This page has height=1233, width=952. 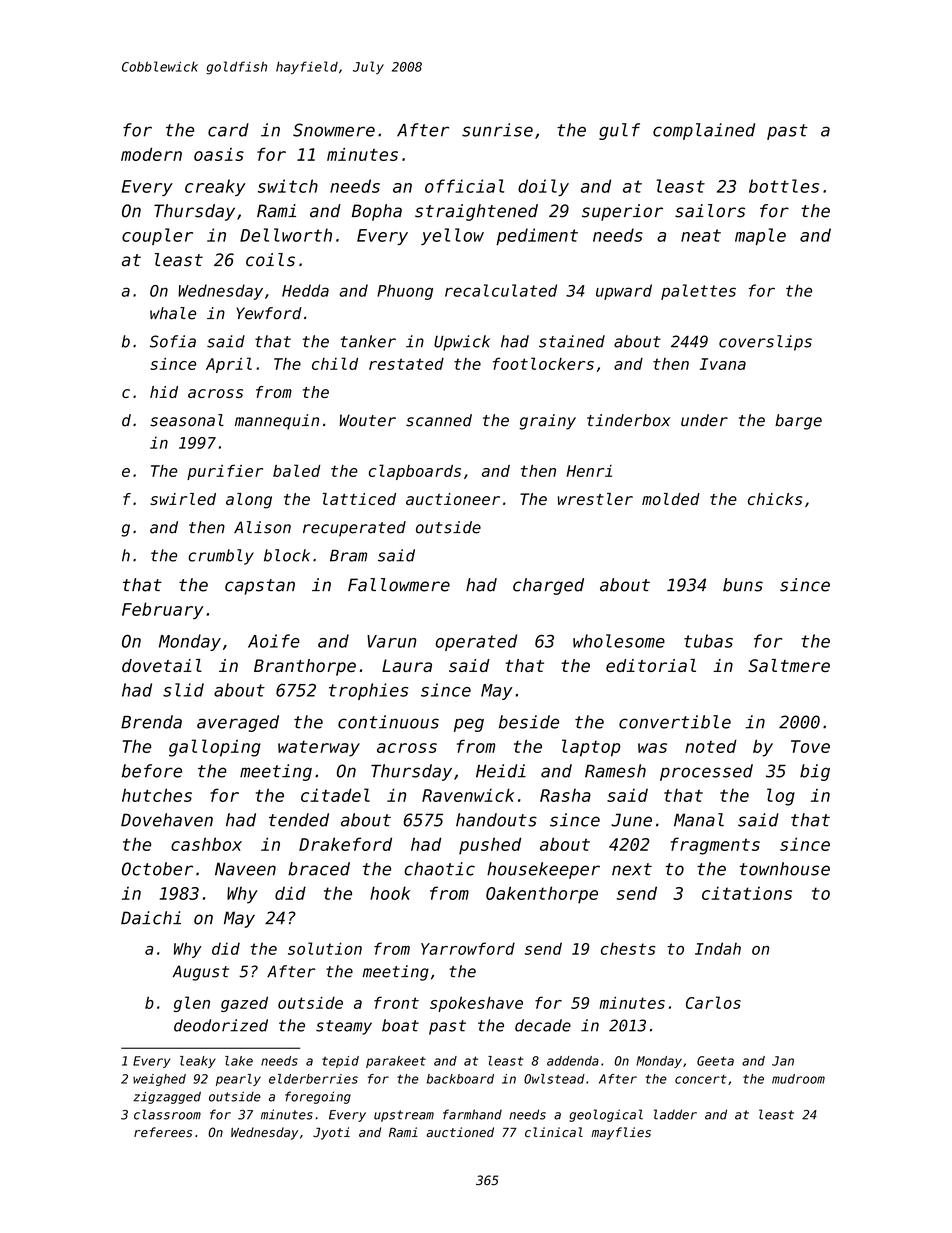 What do you see at coordinates (331, 1133) in the page?
I see `Jyoti` at bounding box center [331, 1133].
